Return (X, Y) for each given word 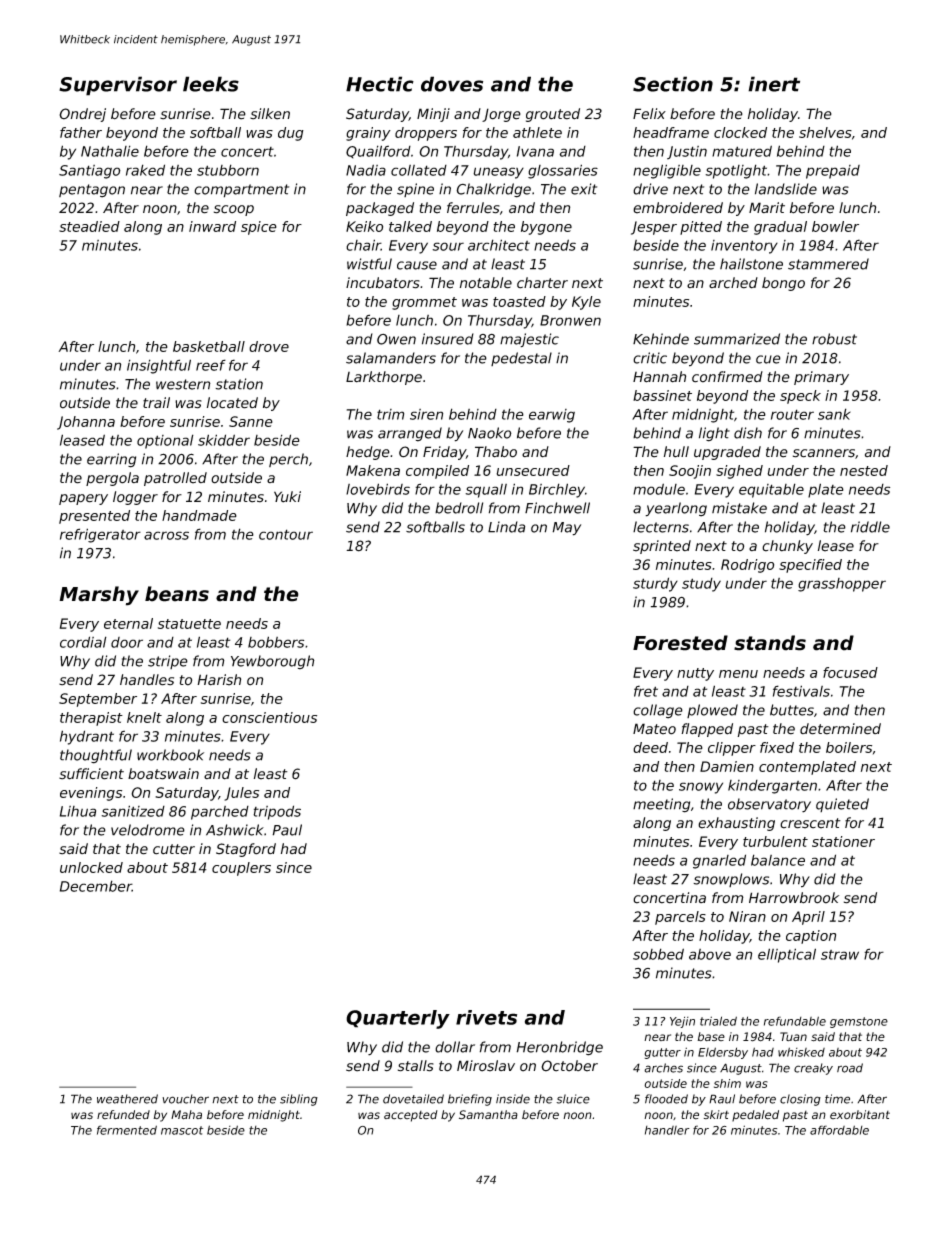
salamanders (391, 358)
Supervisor (118, 86)
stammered (828, 264)
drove (269, 346)
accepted (411, 1116)
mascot (182, 1130)
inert (774, 84)
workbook (170, 755)
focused (850, 672)
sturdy (655, 584)
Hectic (380, 84)
